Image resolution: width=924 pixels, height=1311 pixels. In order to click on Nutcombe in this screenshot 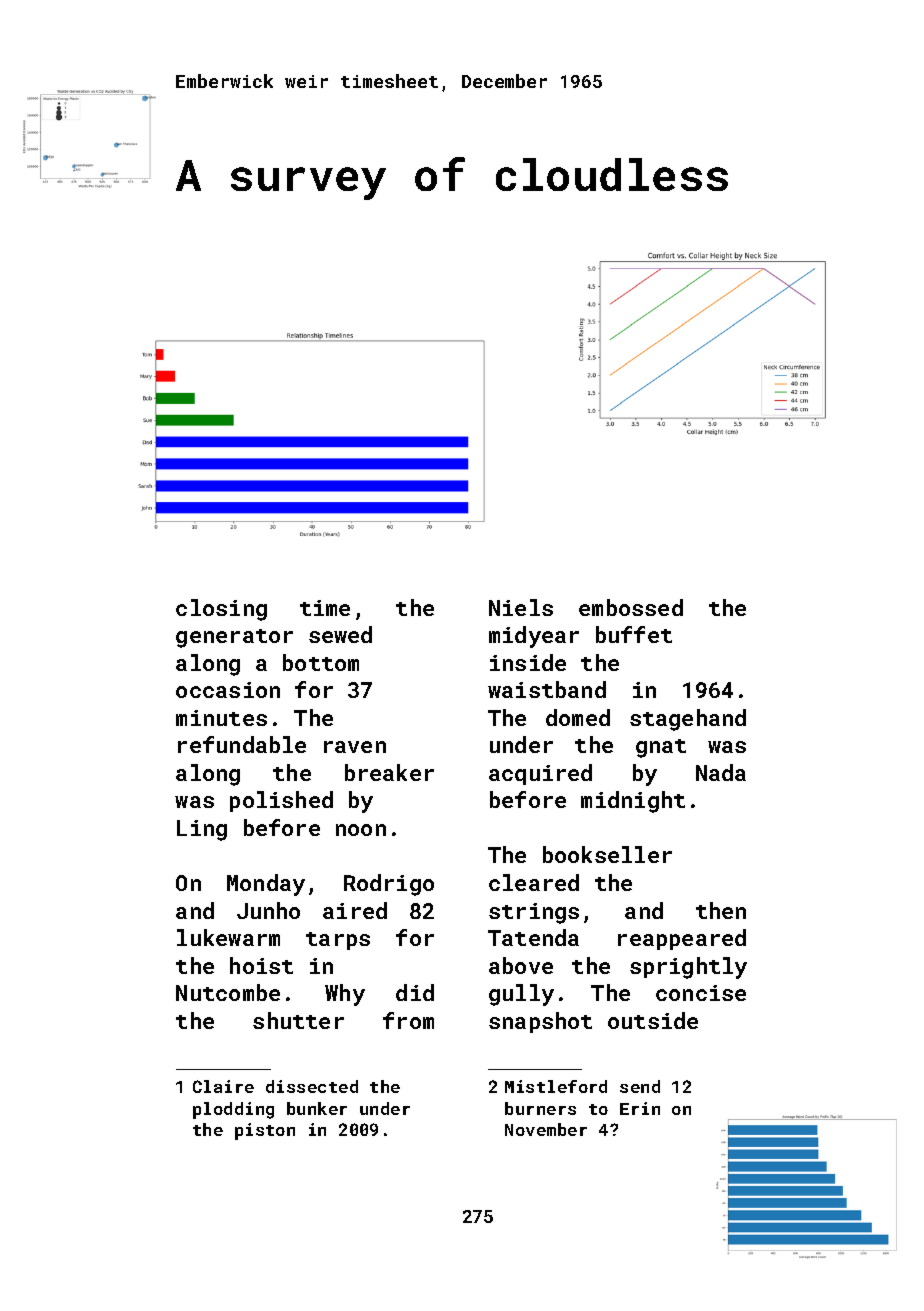, I will do `click(228, 992)`.
